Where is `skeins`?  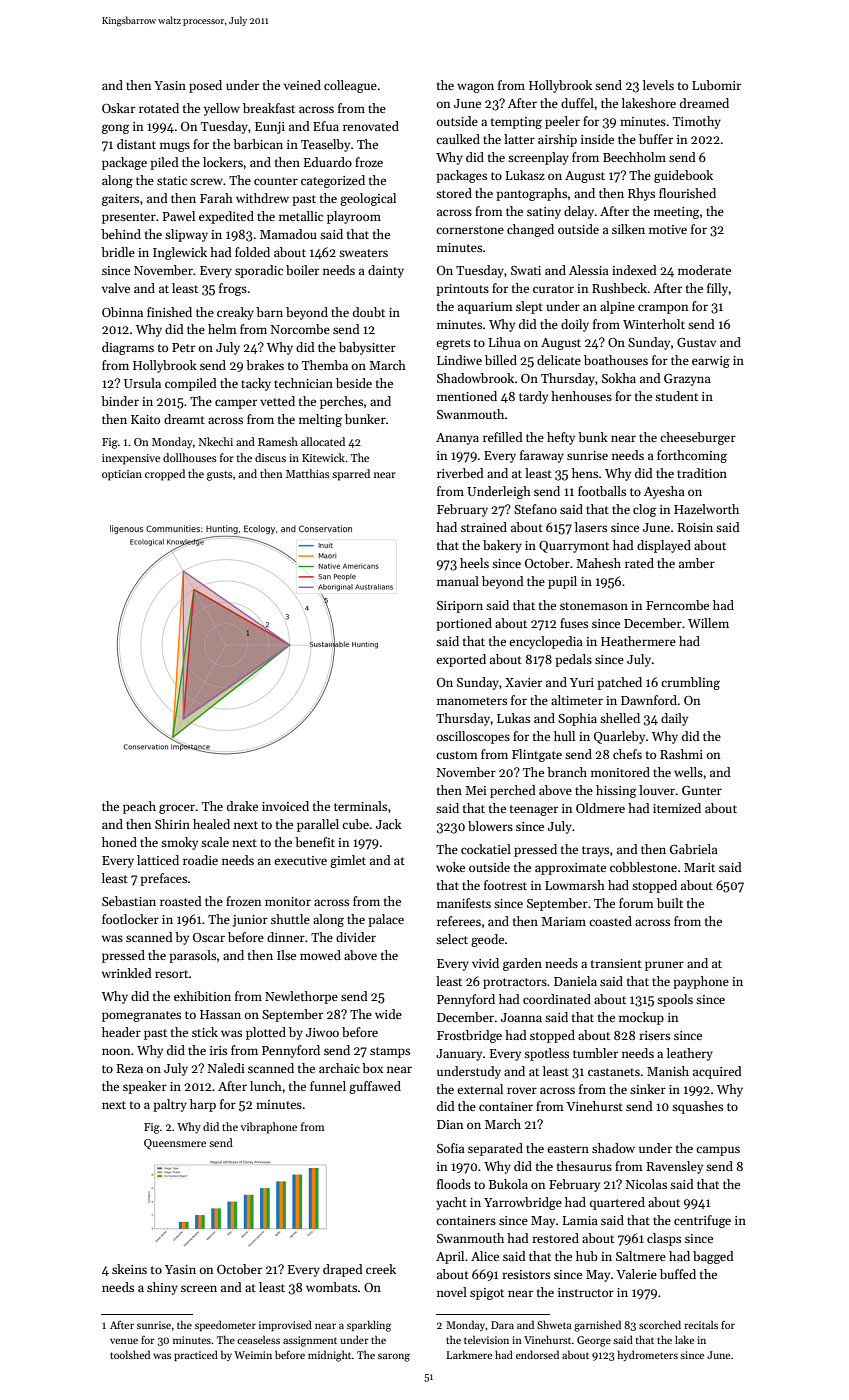
skeins is located at coordinates (129, 1269).
